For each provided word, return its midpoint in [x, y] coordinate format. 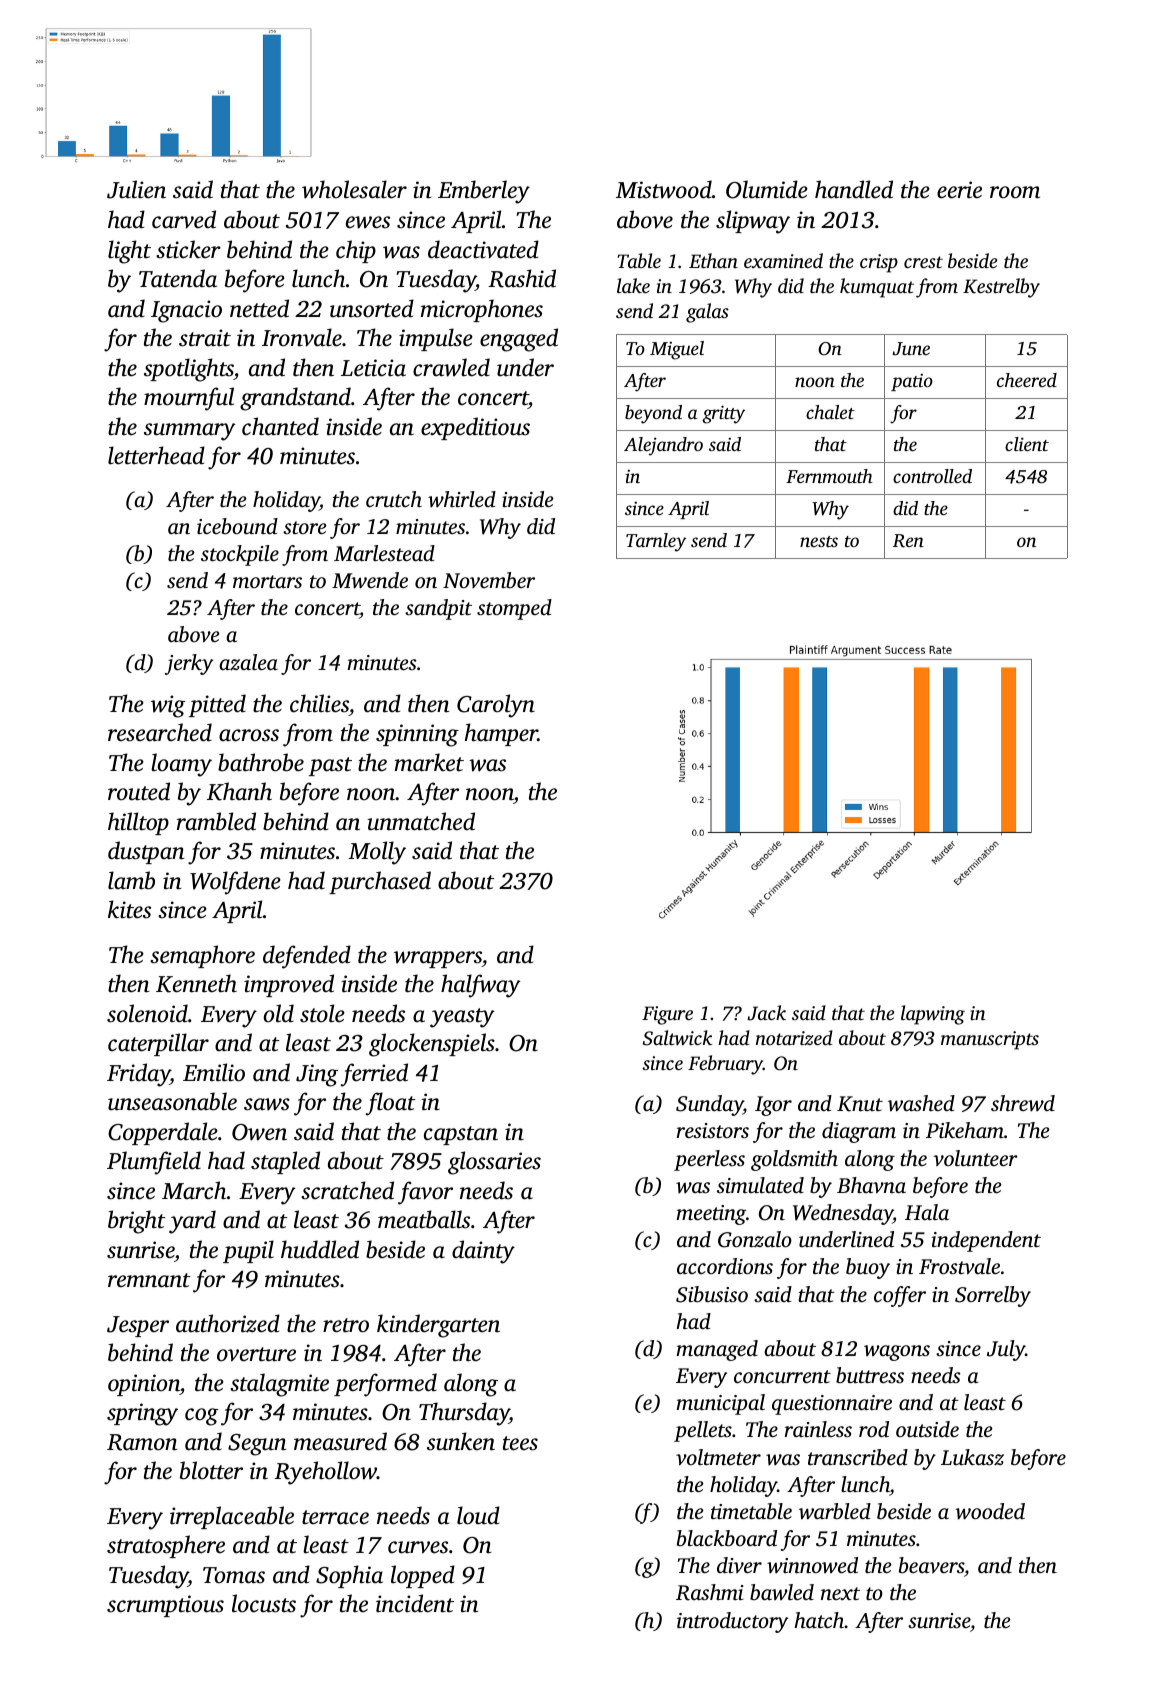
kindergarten [438, 1326]
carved [184, 219]
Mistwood [664, 189]
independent [986, 1241]
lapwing [933, 1015]
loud [478, 1515]
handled [854, 189]
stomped [514, 609]
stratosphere [166, 1546]
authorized [228, 1323]
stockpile [240, 555]
